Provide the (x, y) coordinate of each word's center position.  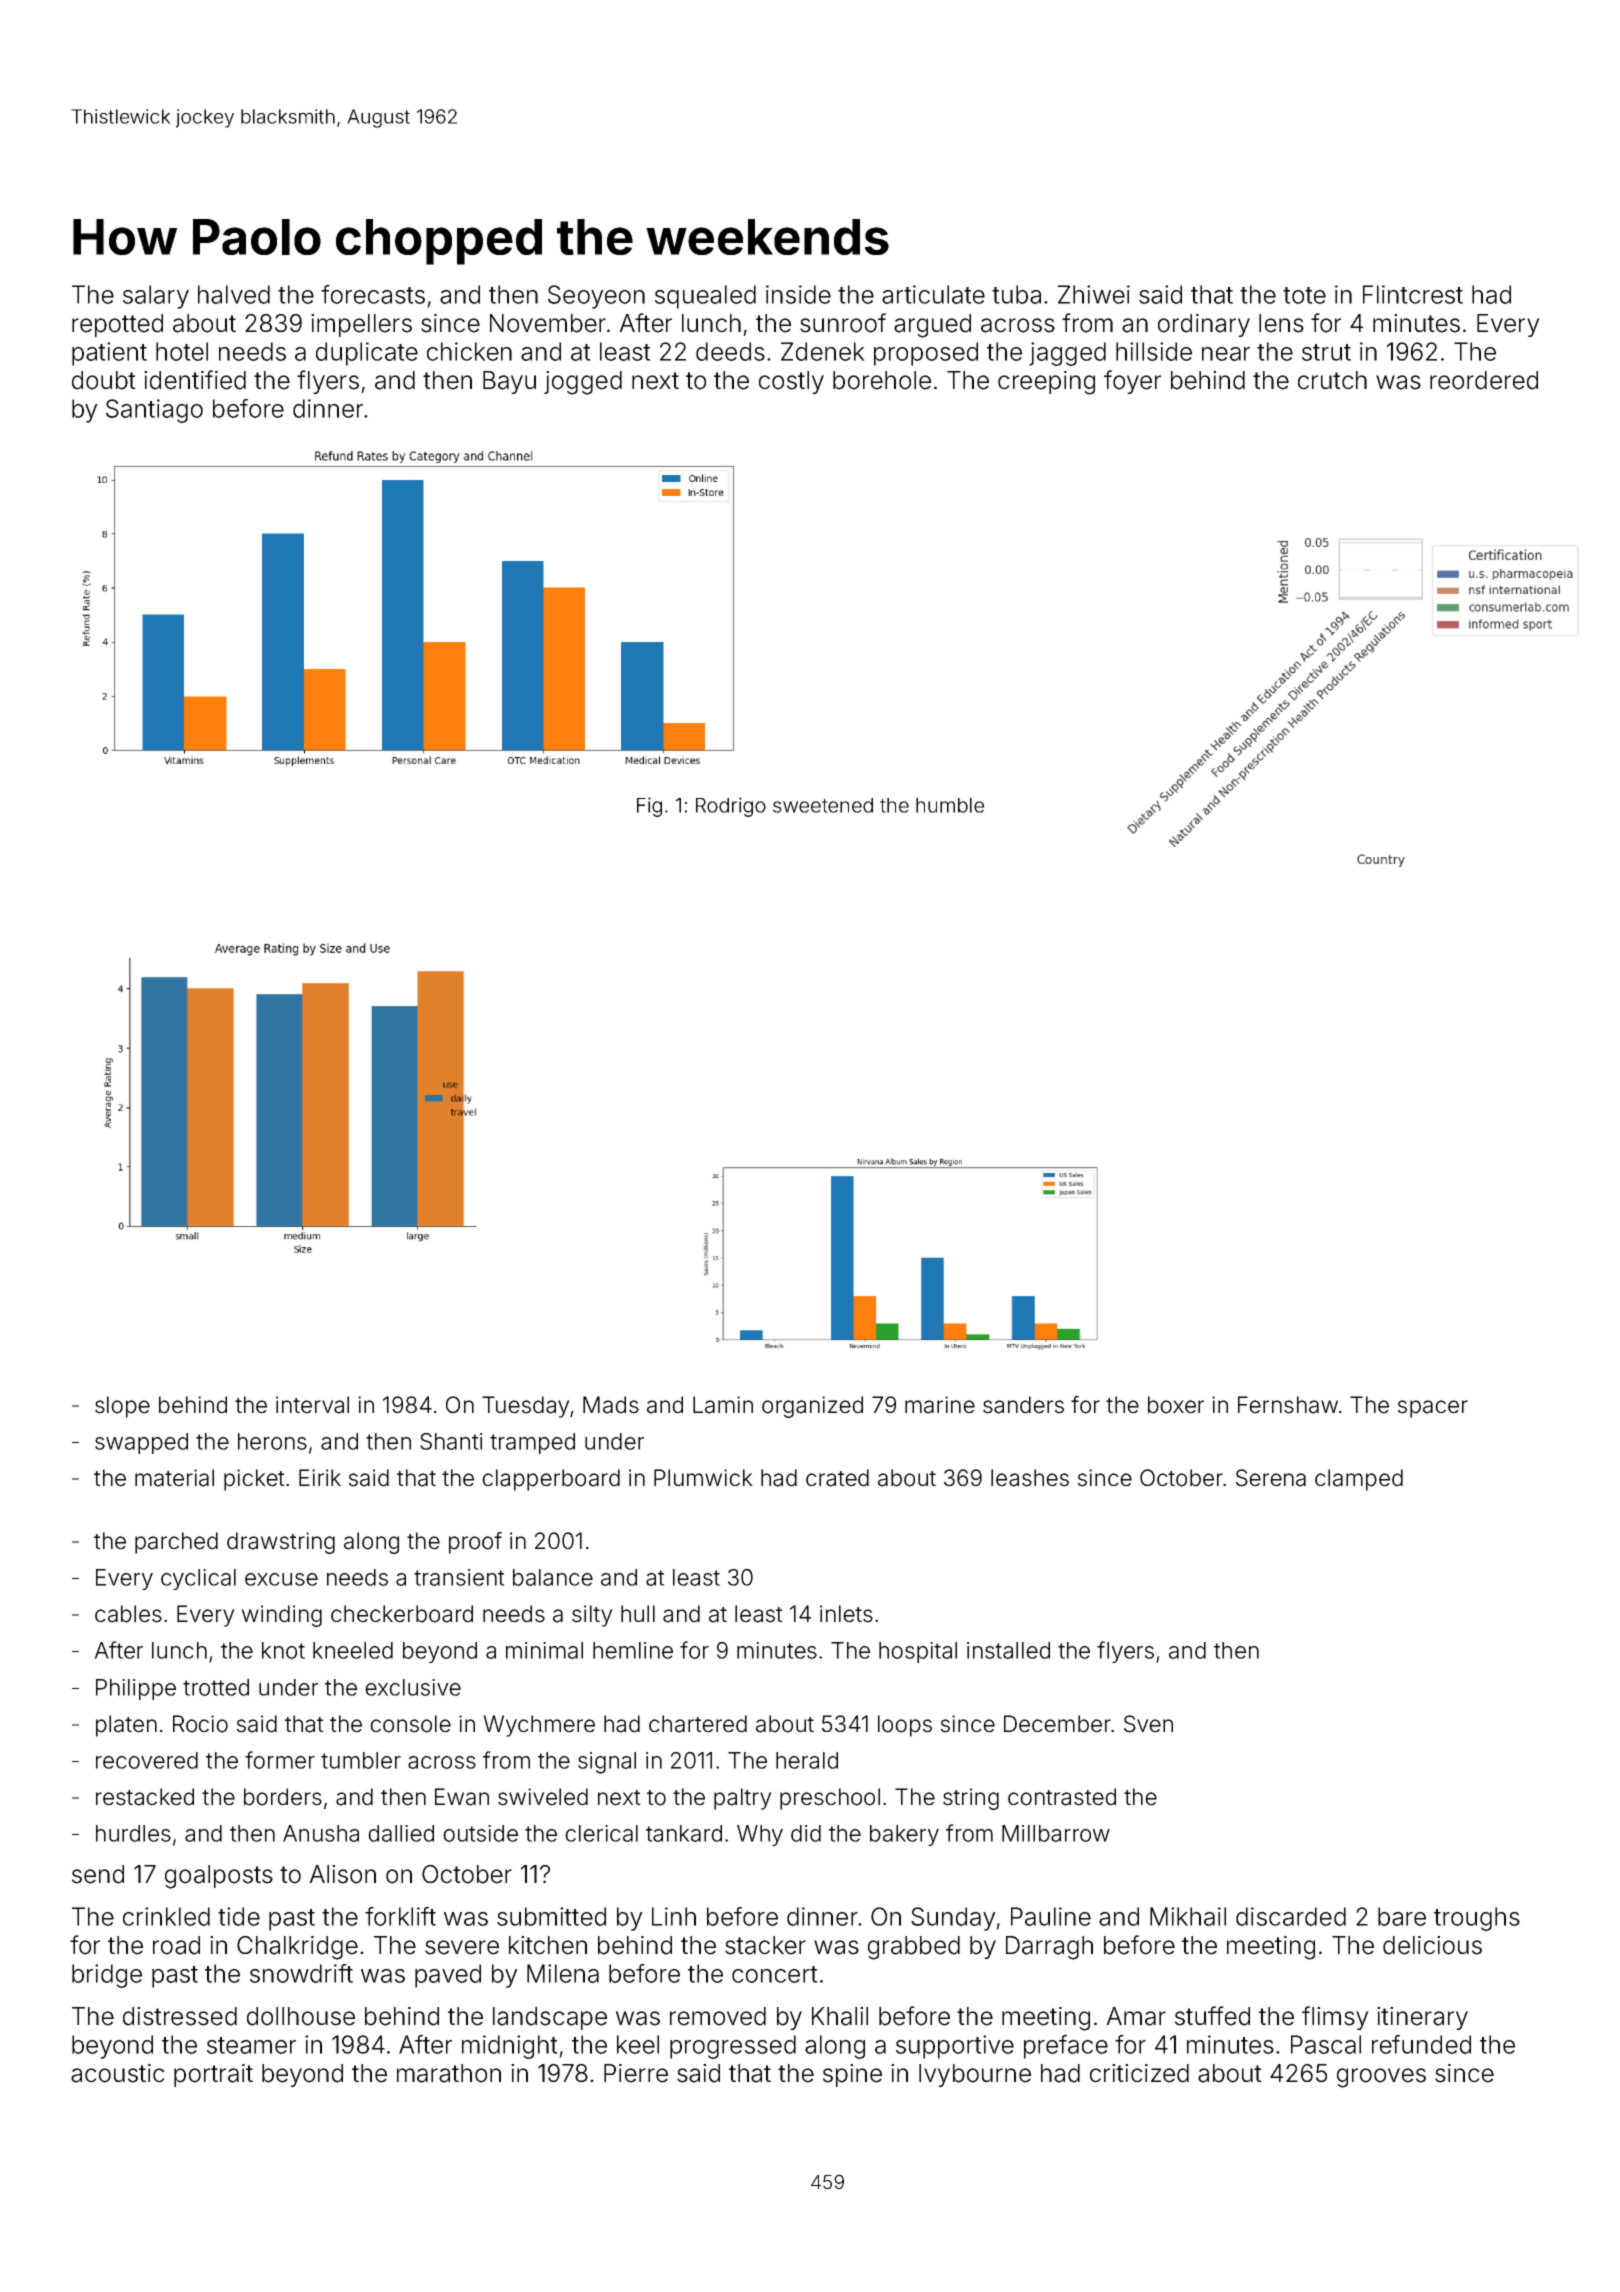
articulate (933, 294)
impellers (361, 325)
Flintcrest (1413, 294)
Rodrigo (731, 807)
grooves (1381, 2078)
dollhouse (301, 2016)
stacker (765, 1945)
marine (940, 1405)
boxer (1176, 1405)
